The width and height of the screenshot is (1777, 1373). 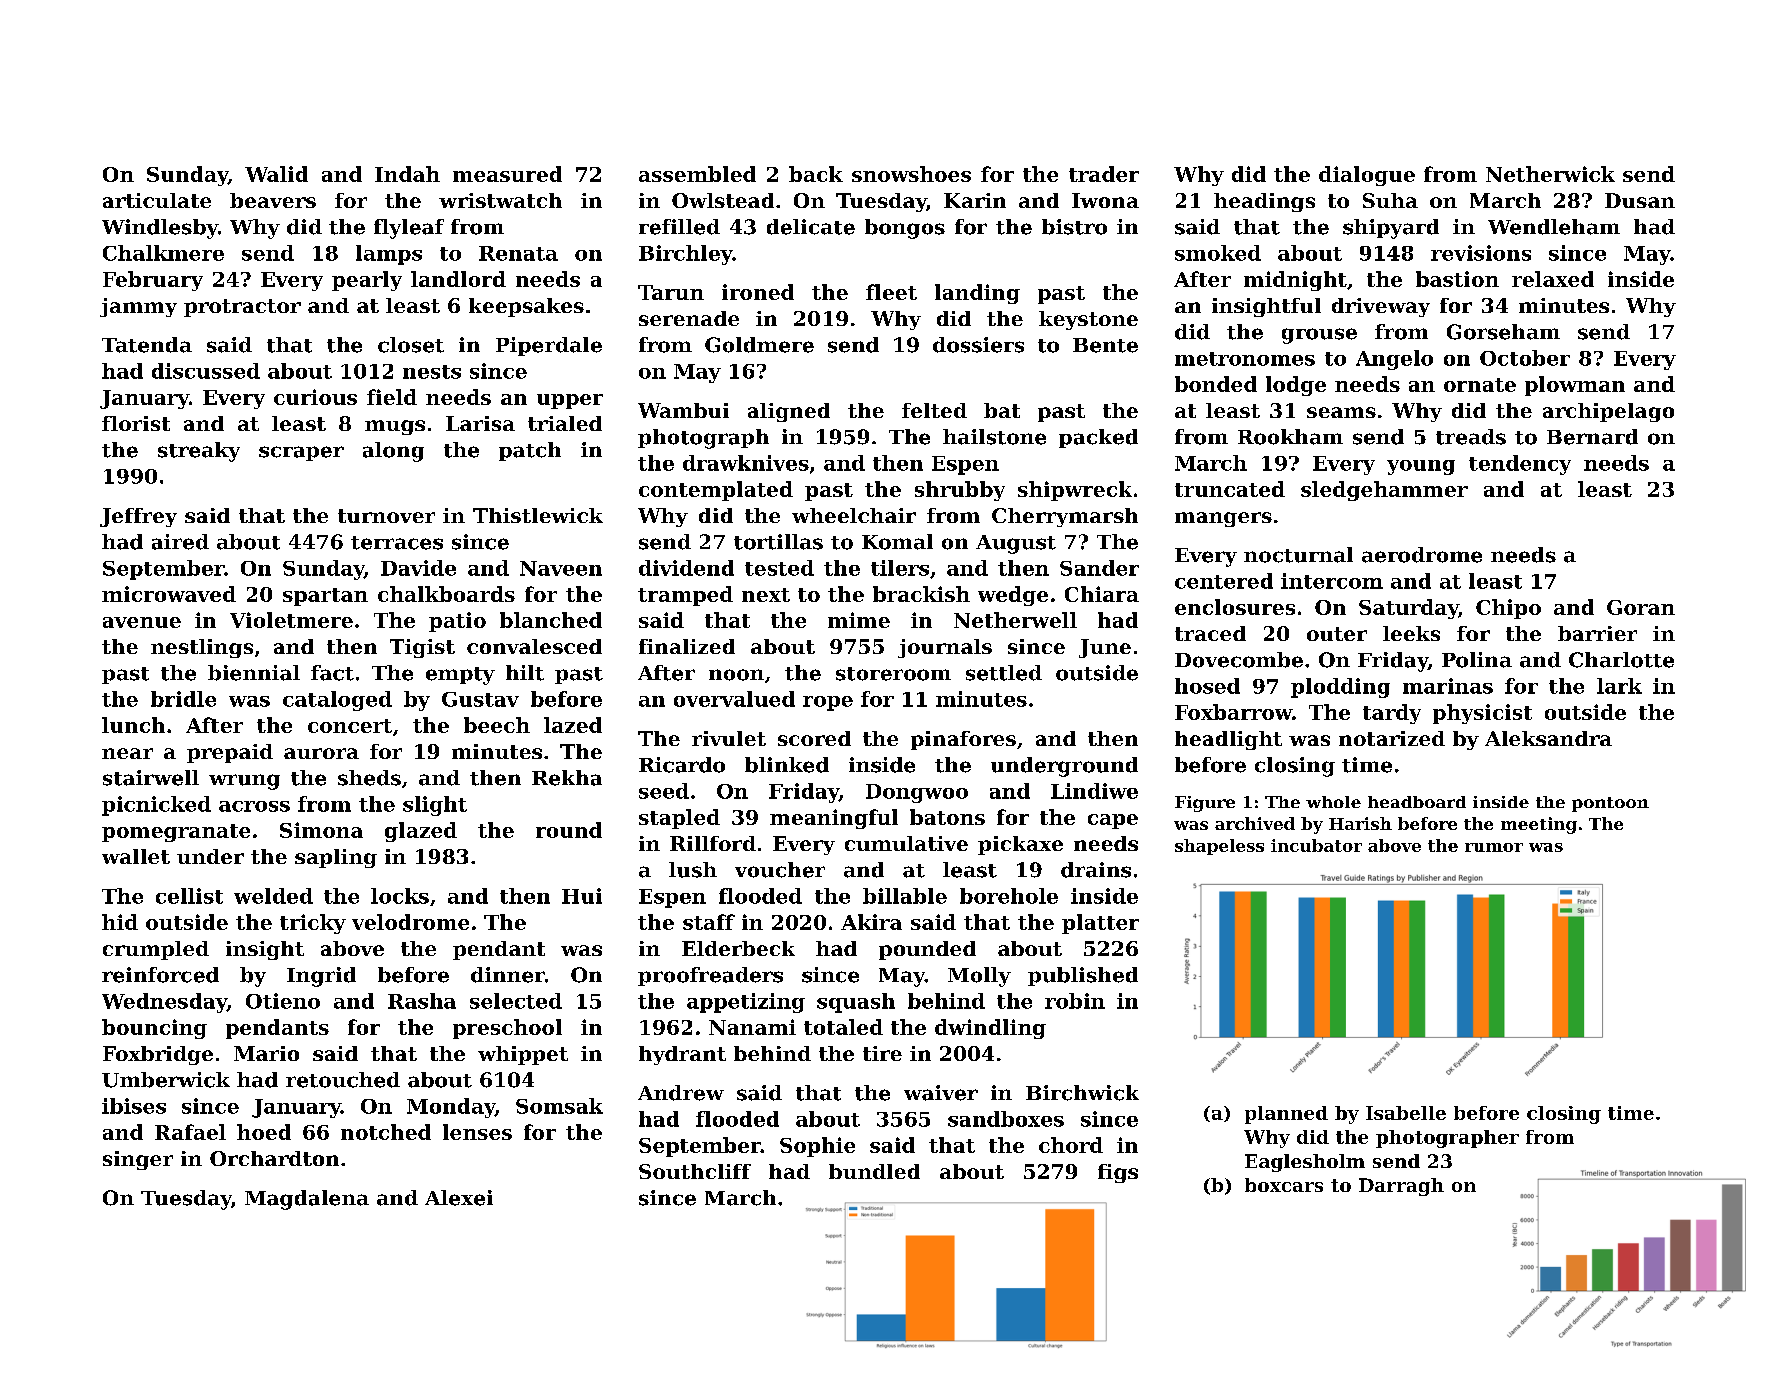 I want to click on bistro, so click(x=1074, y=227).
